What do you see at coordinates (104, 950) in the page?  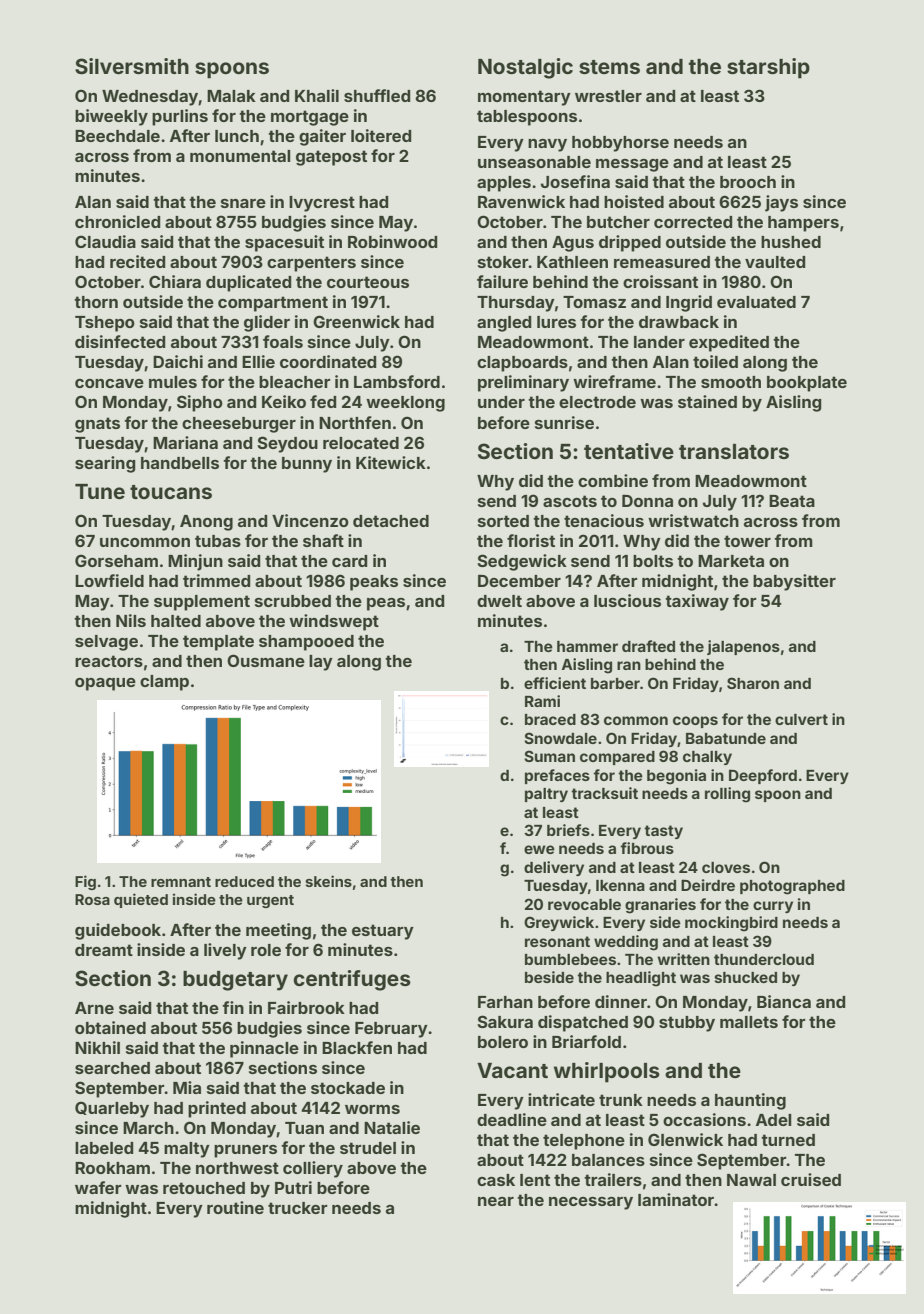 I see `dreamt` at bounding box center [104, 950].
